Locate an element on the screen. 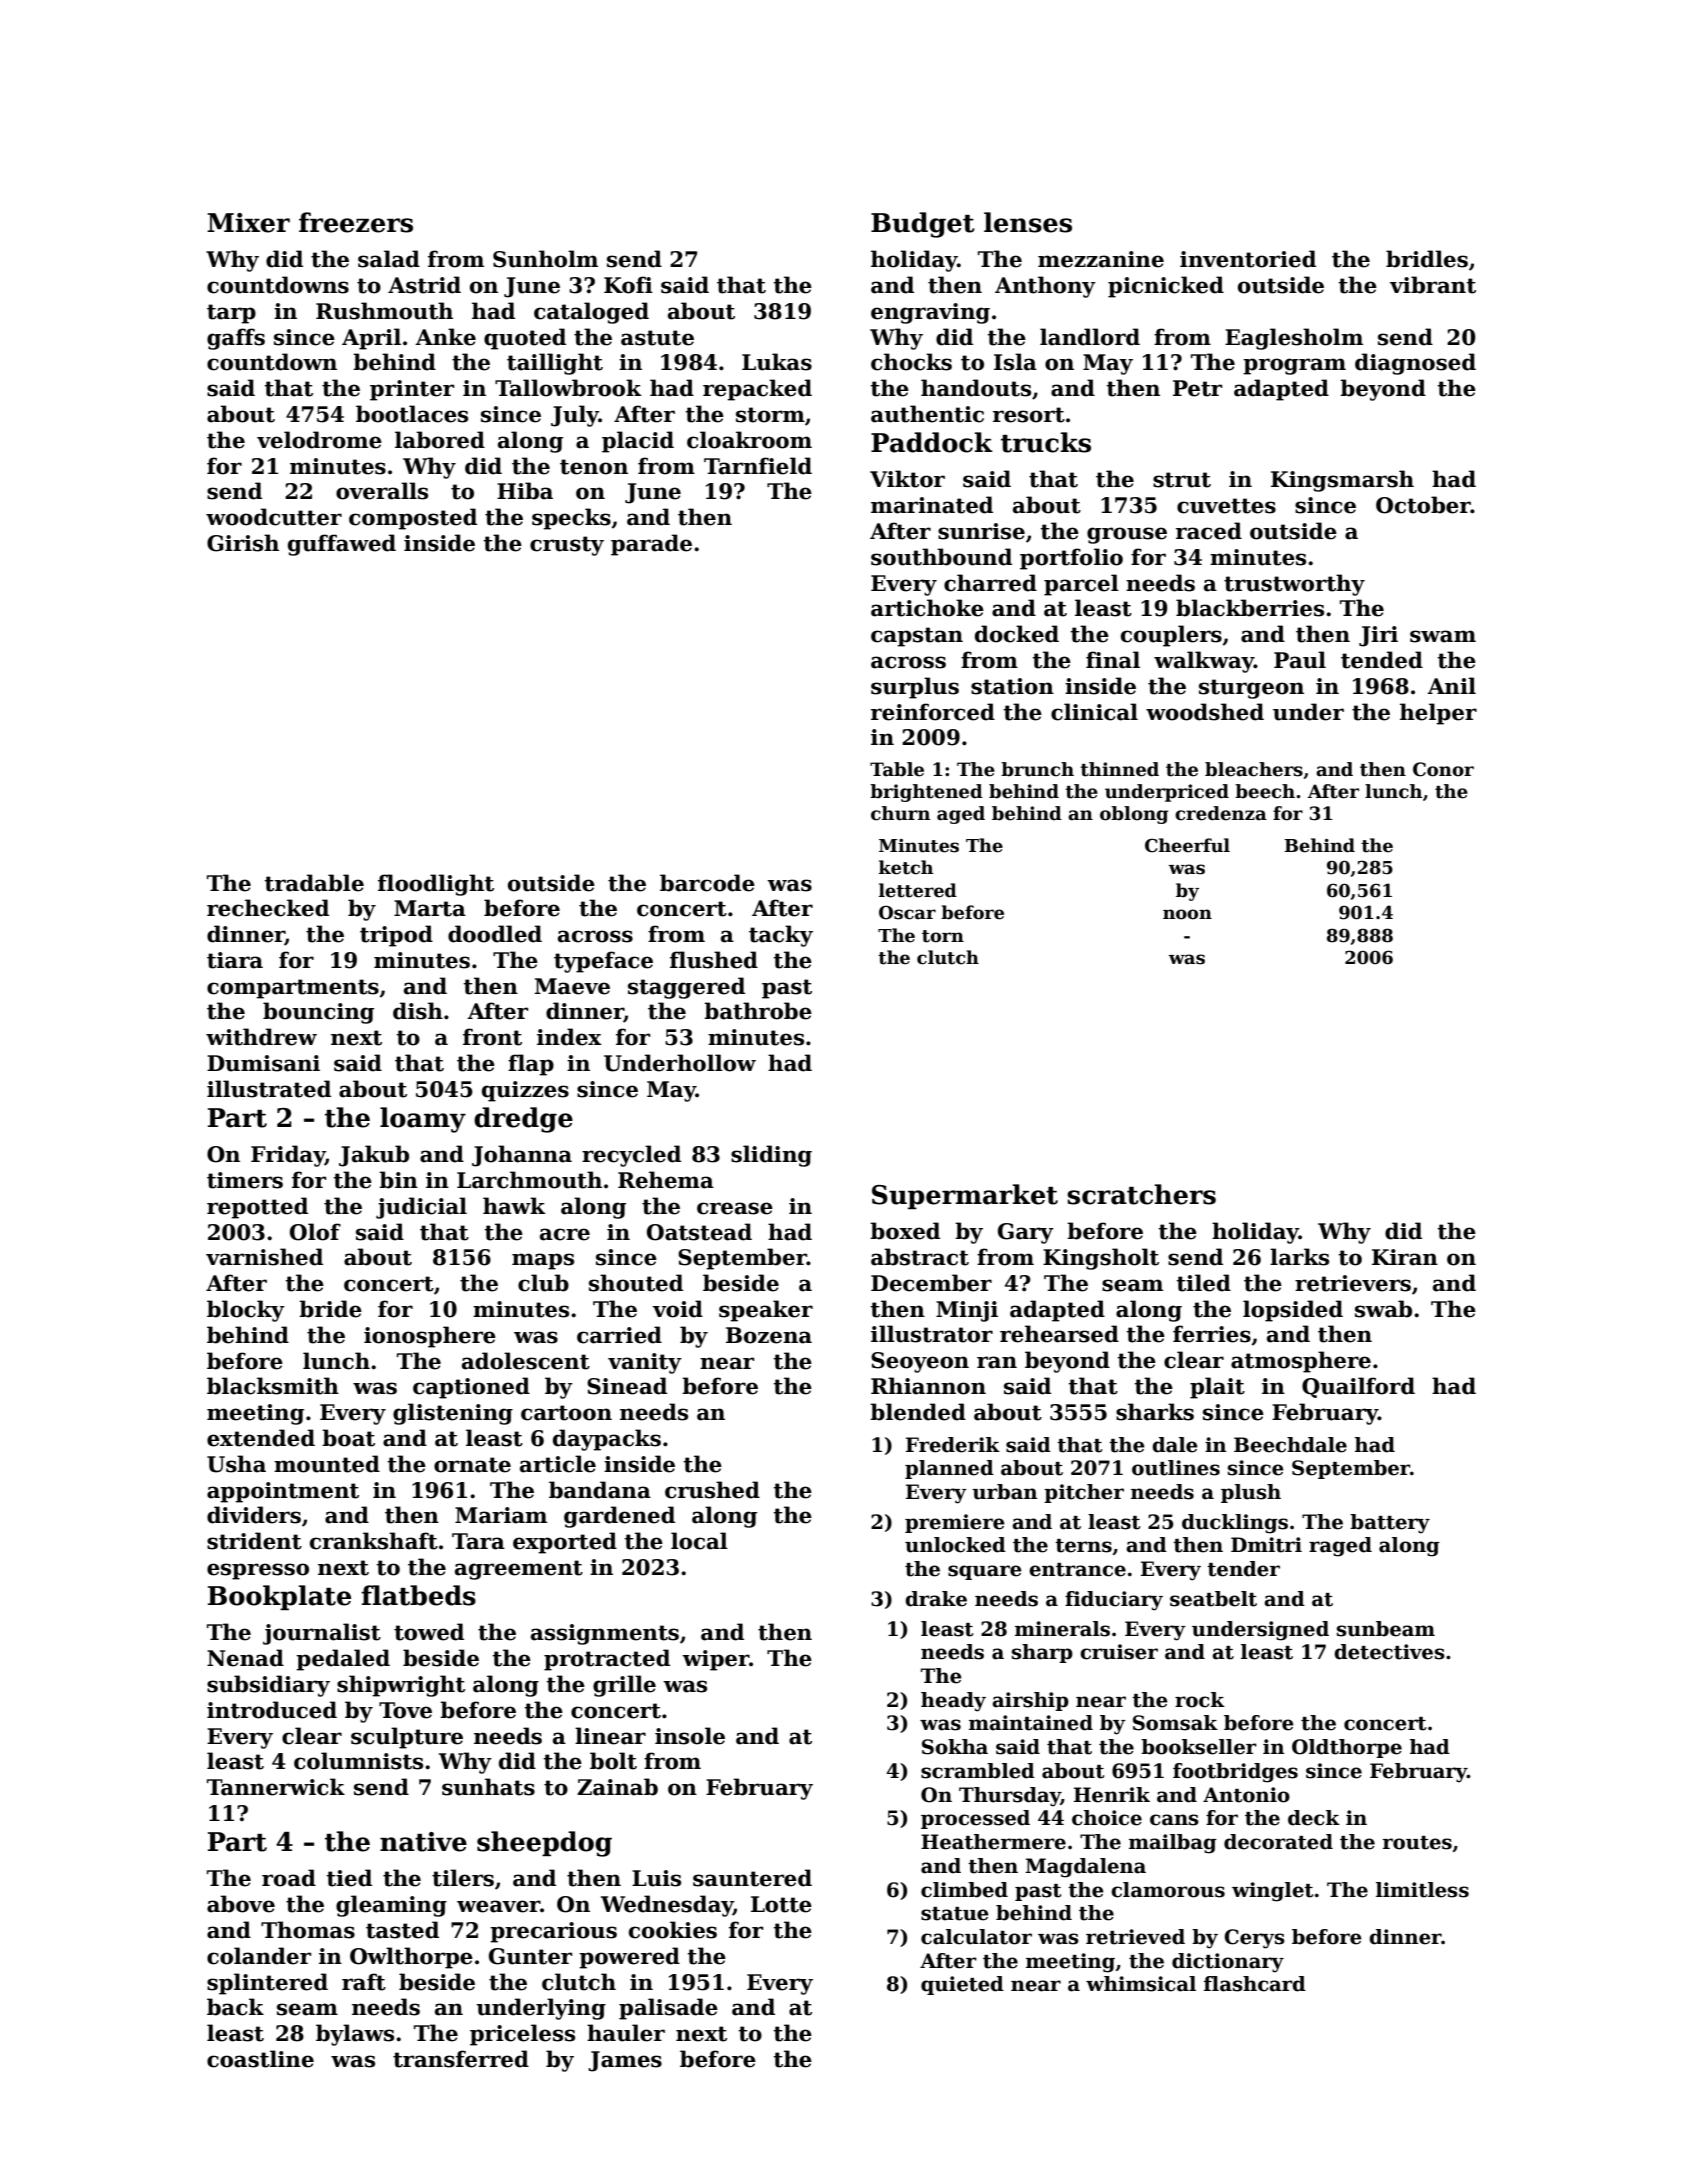  Rehema is located at coordinates (666, 1180).
